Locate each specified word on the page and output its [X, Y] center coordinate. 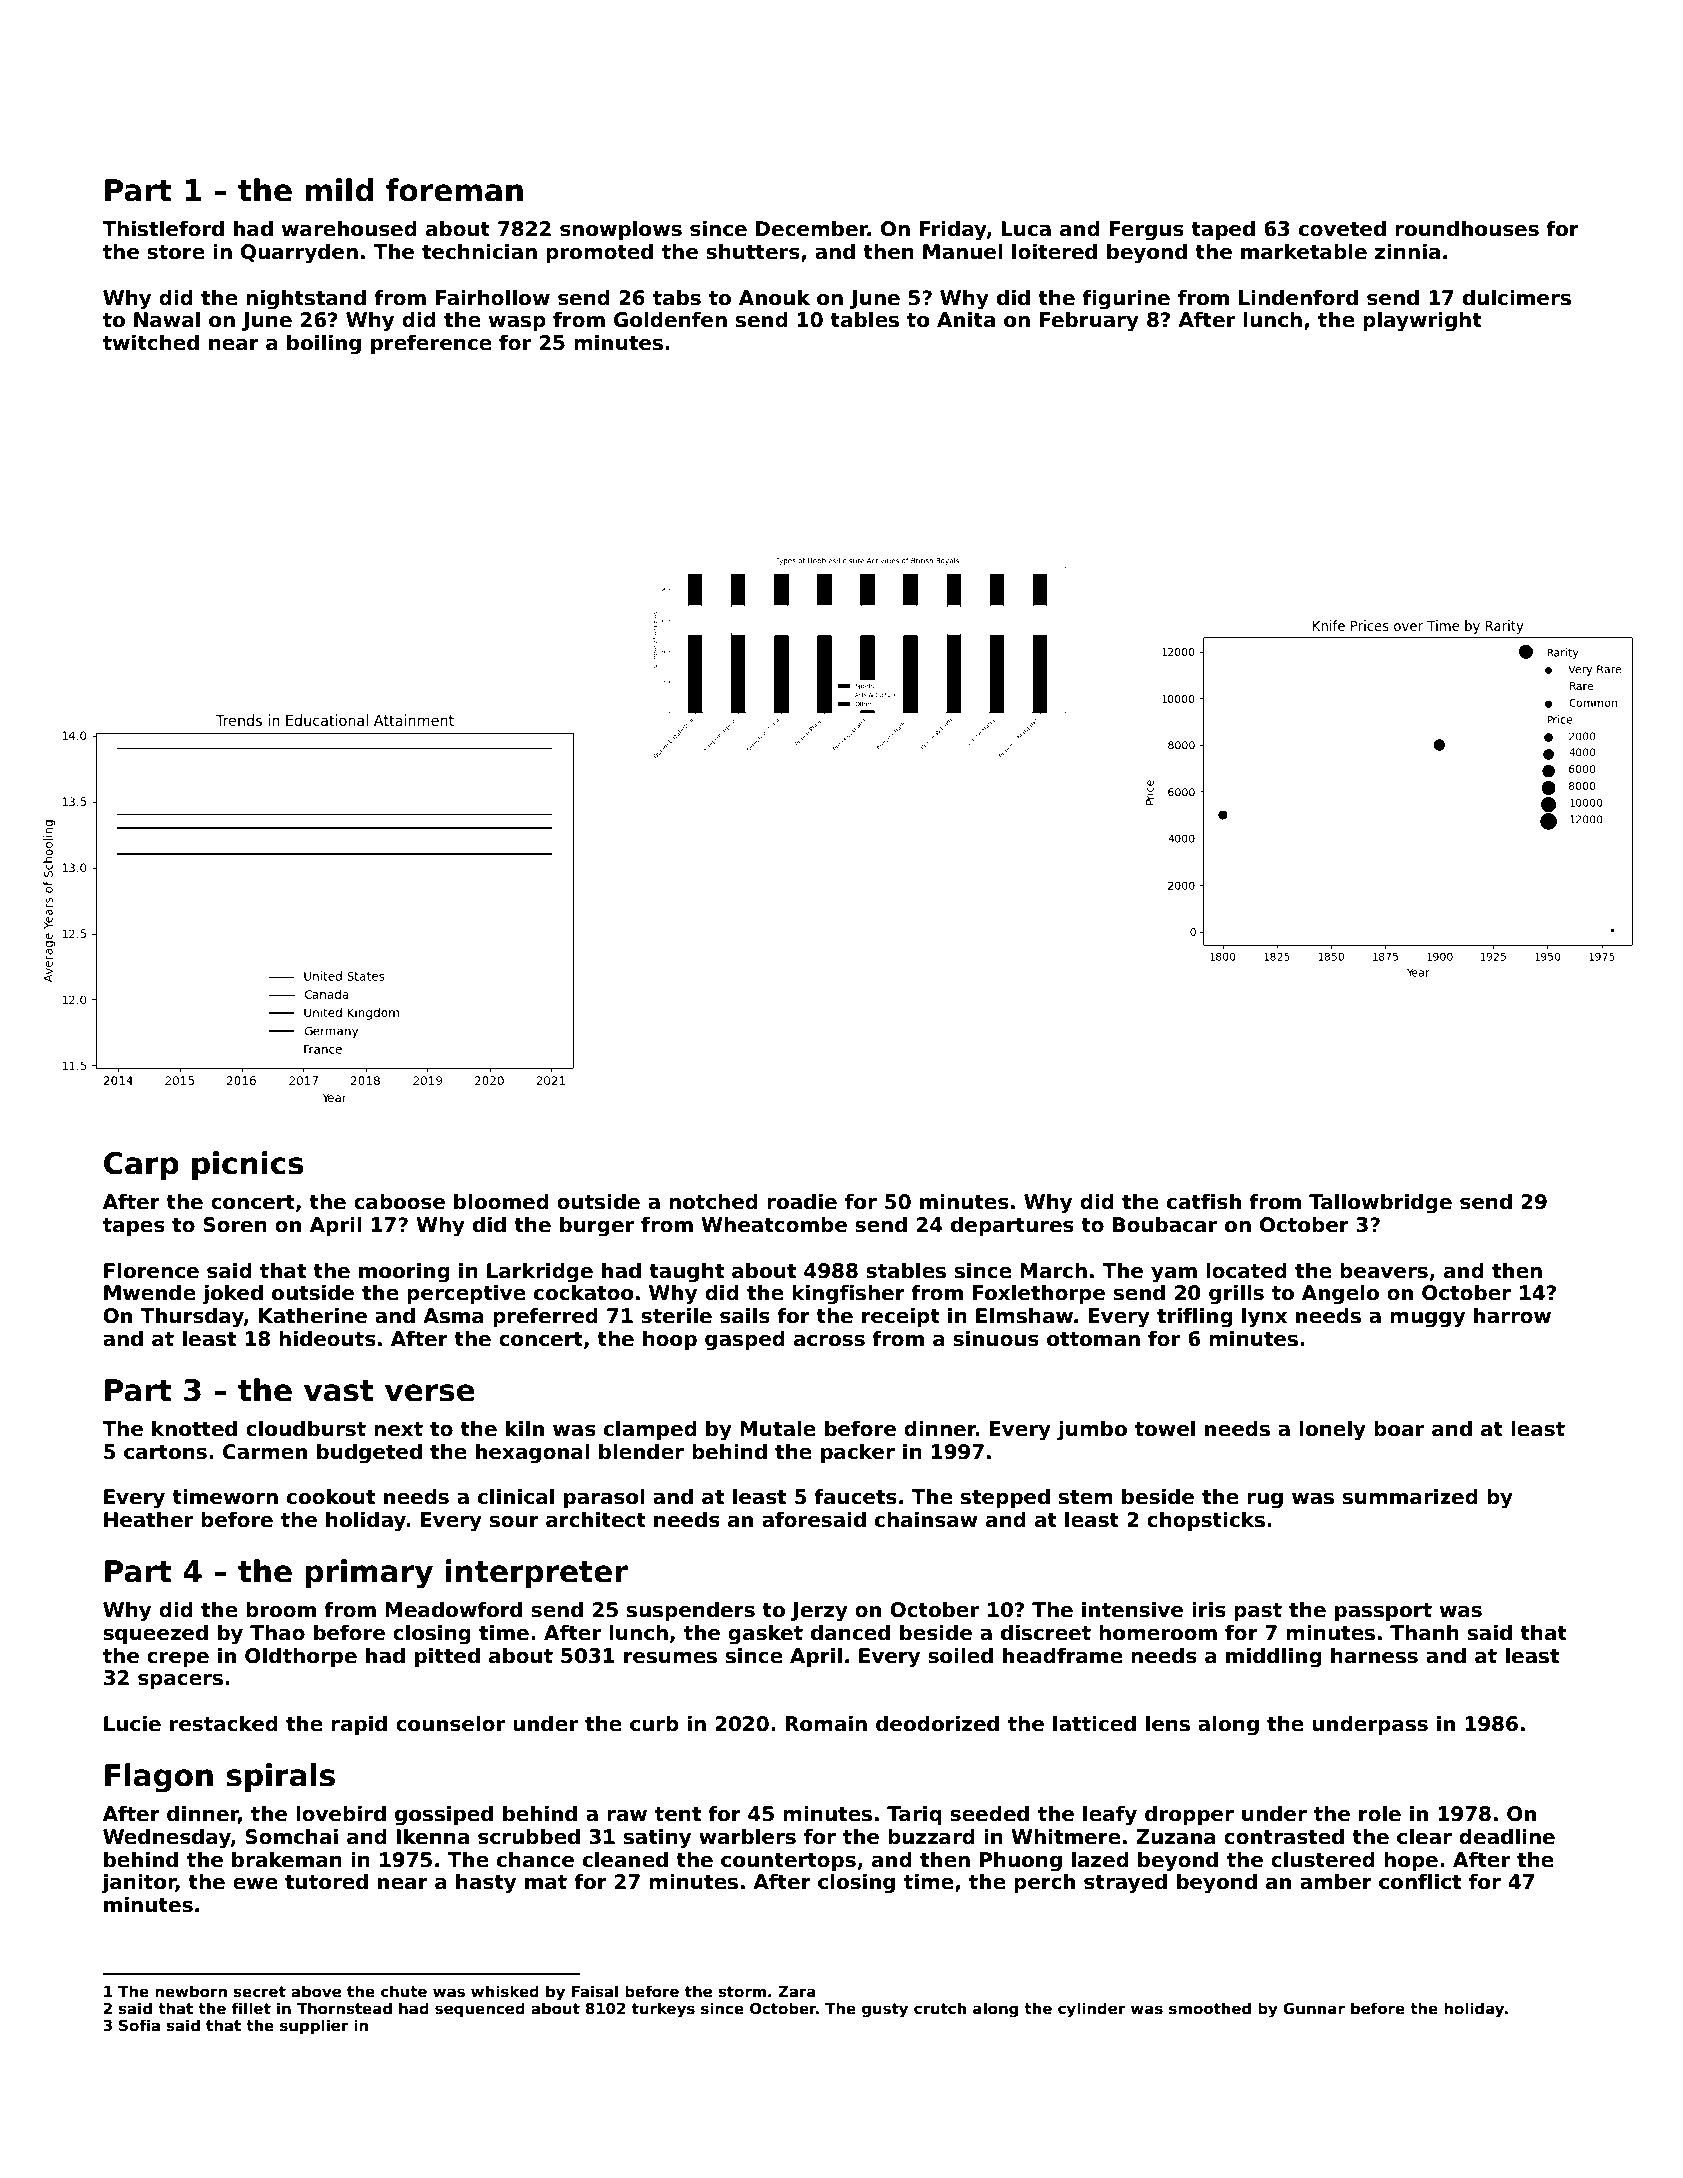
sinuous [996, 1338]
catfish [1204, 1201]
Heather [148, 1519]
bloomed [501, 1201]
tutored [326, 1881]
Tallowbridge [1380, 1203]
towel [1165, 1428]
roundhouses [1467, 228]
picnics [248, 1165]
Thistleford [163, 228]
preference [431, 344]
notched [713, 1201]
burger [597, 1226]
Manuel [963, 251]
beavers [1384, 1270]
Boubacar [1165, 1224]
